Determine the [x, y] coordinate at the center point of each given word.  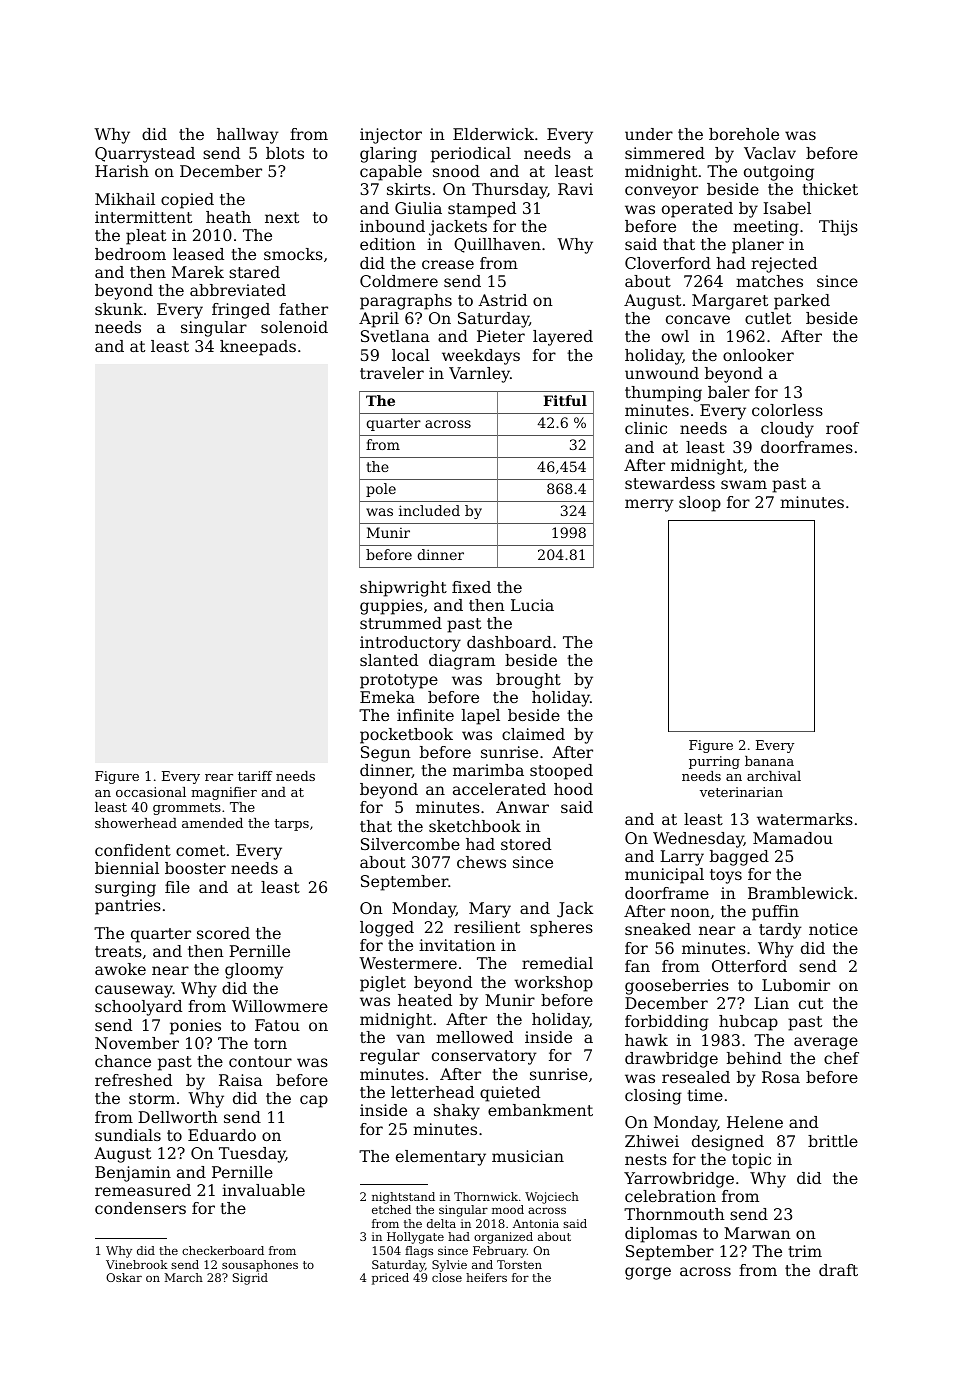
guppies [391, 607]
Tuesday [252, 1155]
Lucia [532, 605]
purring [714, 762]
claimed [533, 734]
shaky [457, 1112]
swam [744, 484]
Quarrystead [145, 155]
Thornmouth [674, 1214]
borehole [744, 134]
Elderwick [493, 134]
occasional [151, 792]
